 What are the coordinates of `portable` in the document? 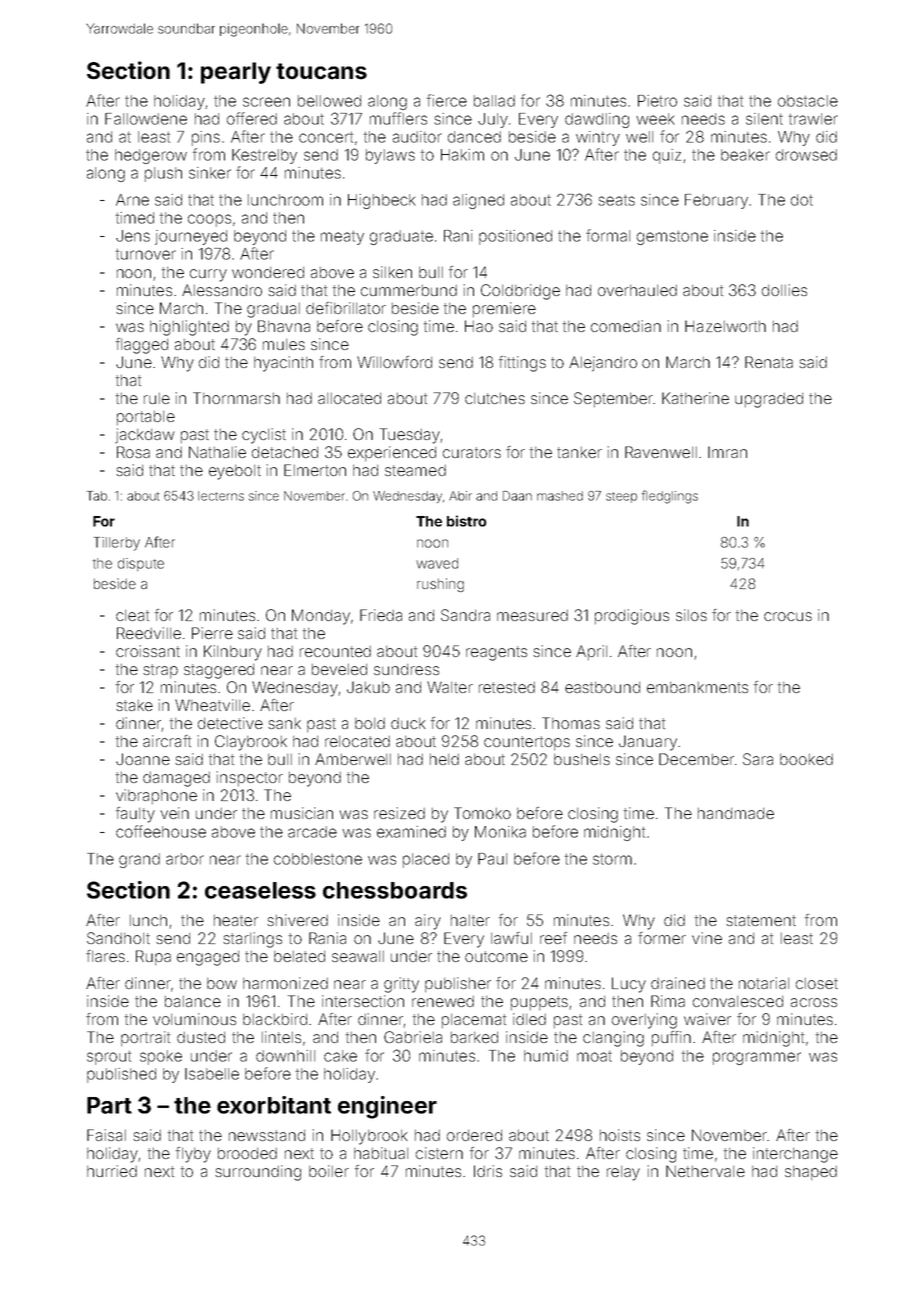 It's located at (146, 418).
